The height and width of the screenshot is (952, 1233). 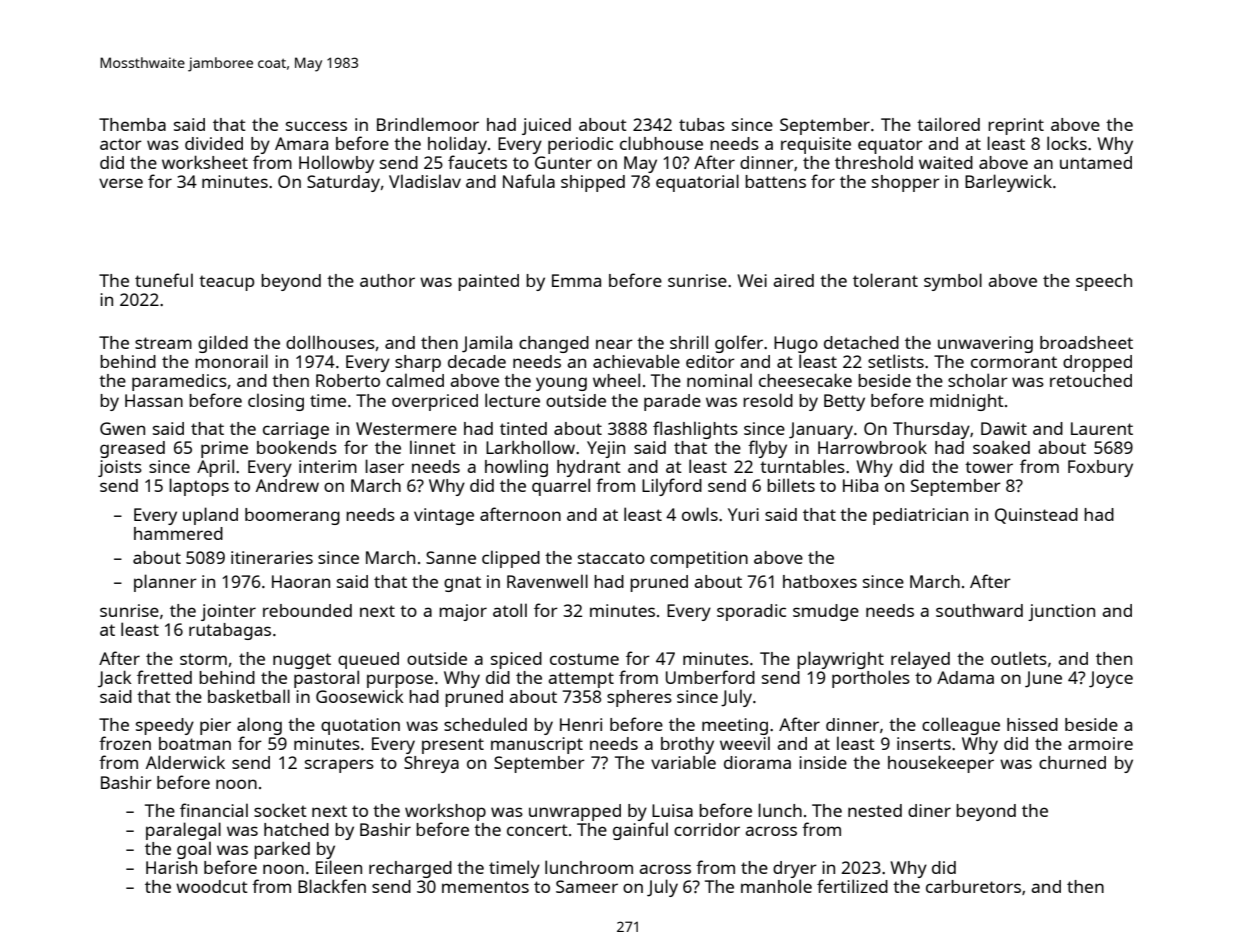 What do you see at coordinates (948, 124) in the screenshot?
I see `tailored` at bounding box center [948, 124].
